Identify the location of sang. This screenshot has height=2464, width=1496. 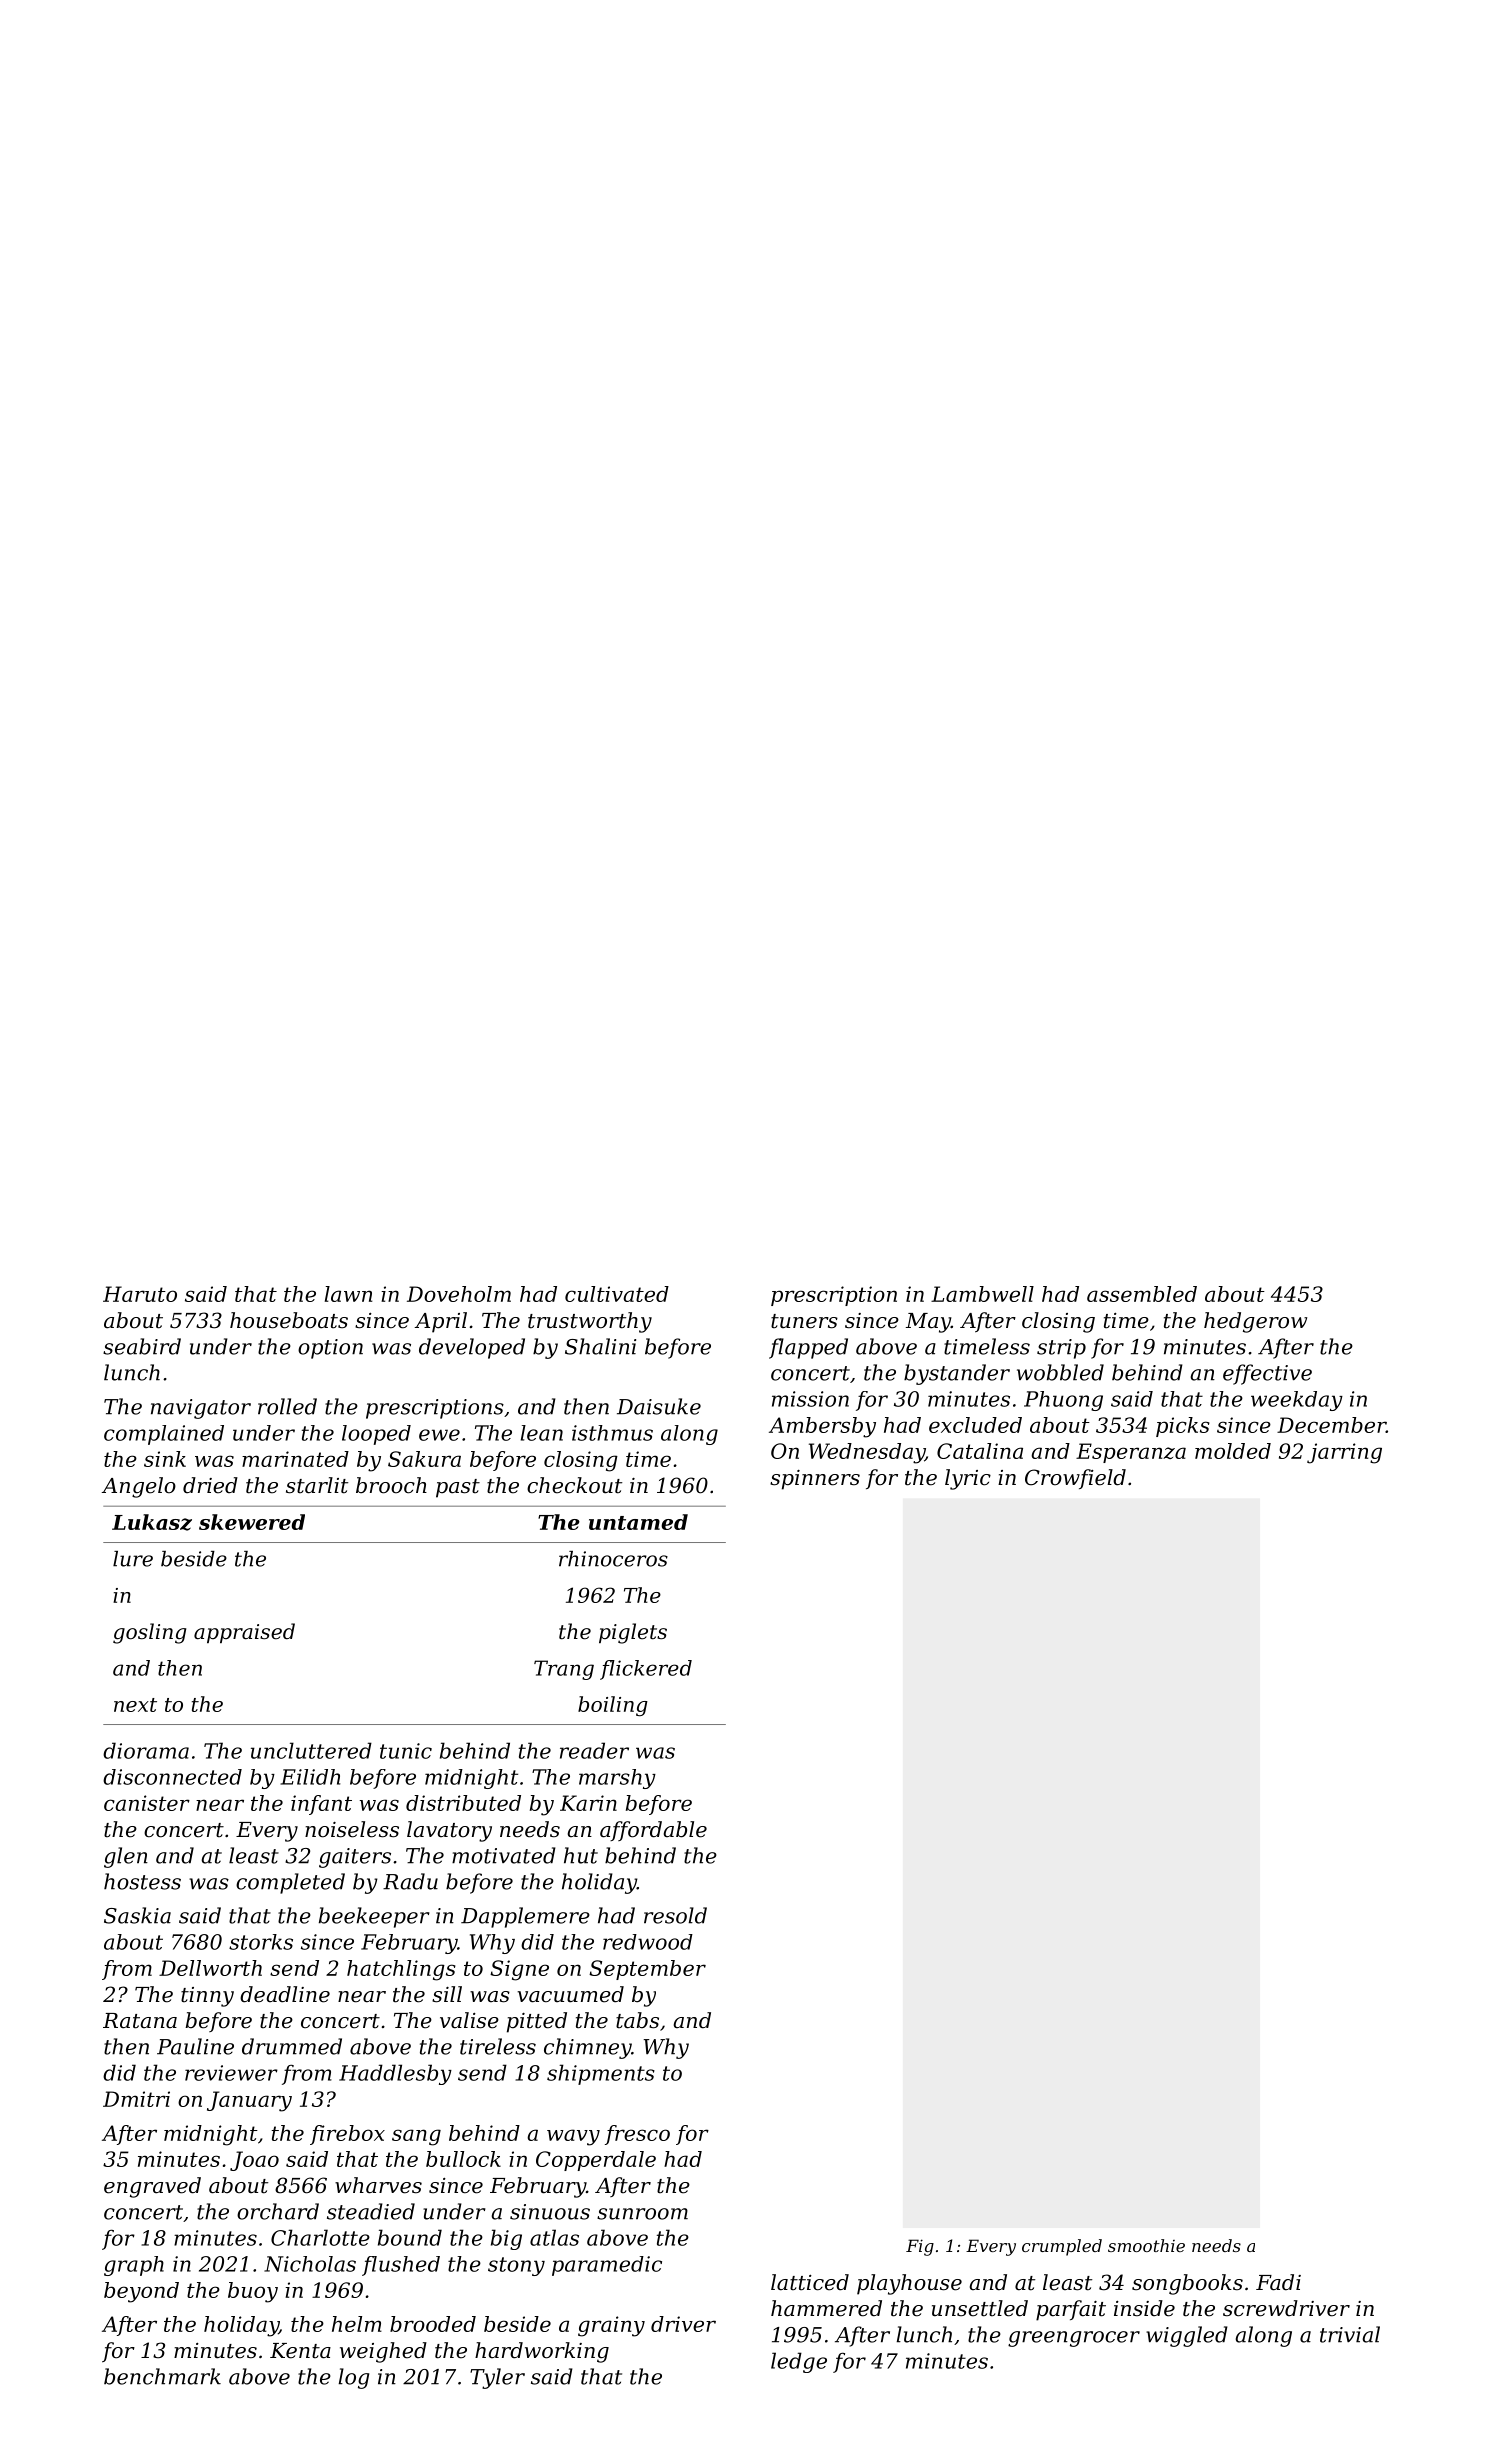
(416, 2137).
